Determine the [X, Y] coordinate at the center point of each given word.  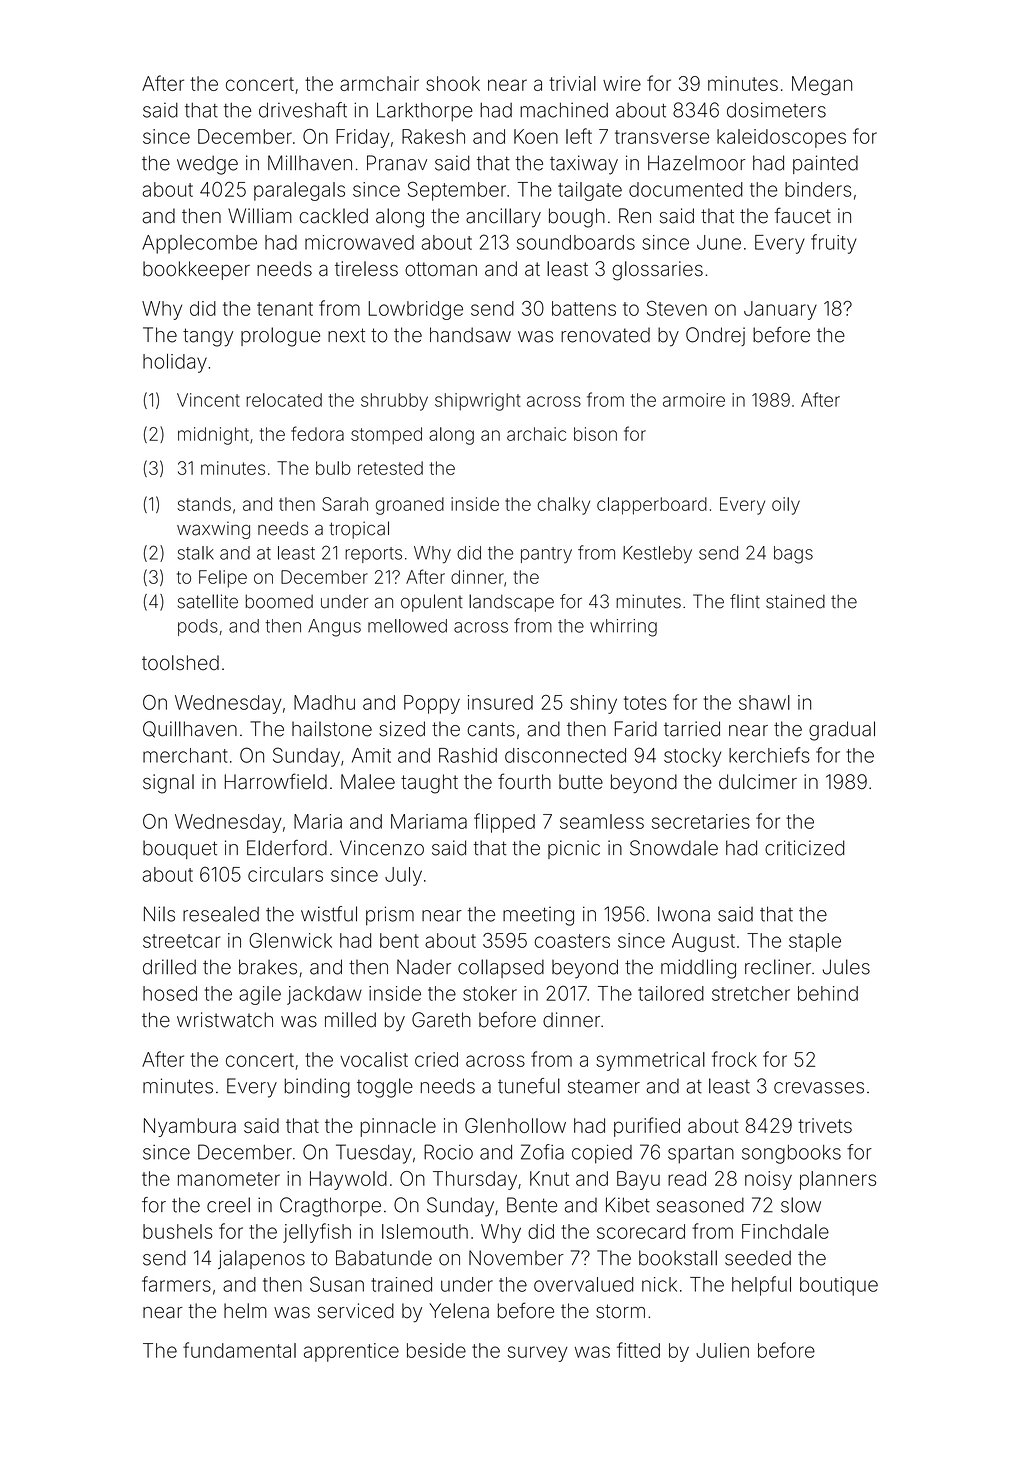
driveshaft [303, 110]
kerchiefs [769, 755]
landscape [511, 603]
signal [168, 784]
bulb [333, 468]
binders [818, 189]
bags [793, 555]
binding [317, 1088]
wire [622, 83]
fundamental [239, 1350]
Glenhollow [515, 1125]
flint [745, 601]
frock [734, 1059]
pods [198, 627]
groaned [410, 506]
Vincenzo [382, 848]
